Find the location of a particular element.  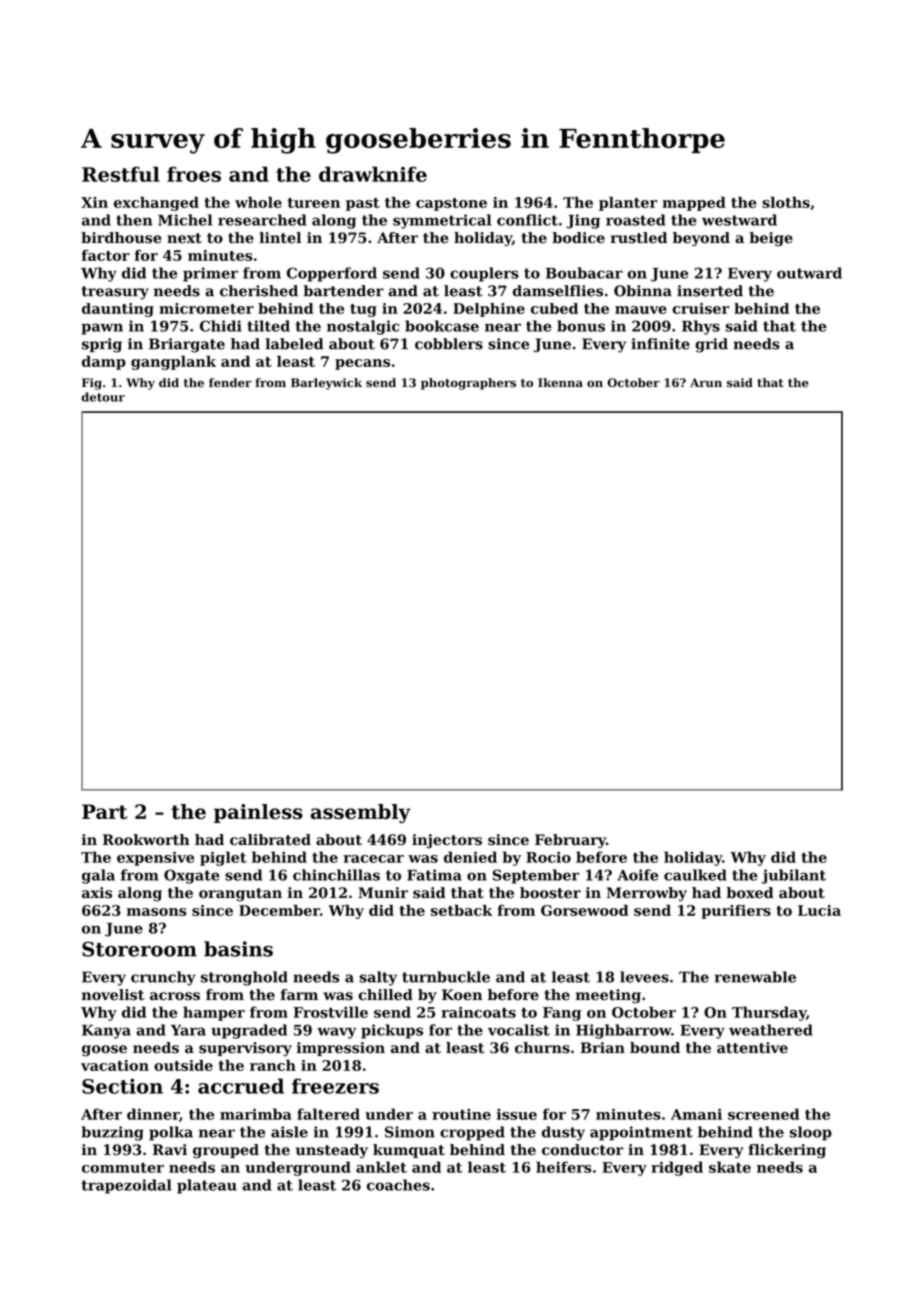

sloths is located at coordinates (786, 202).
